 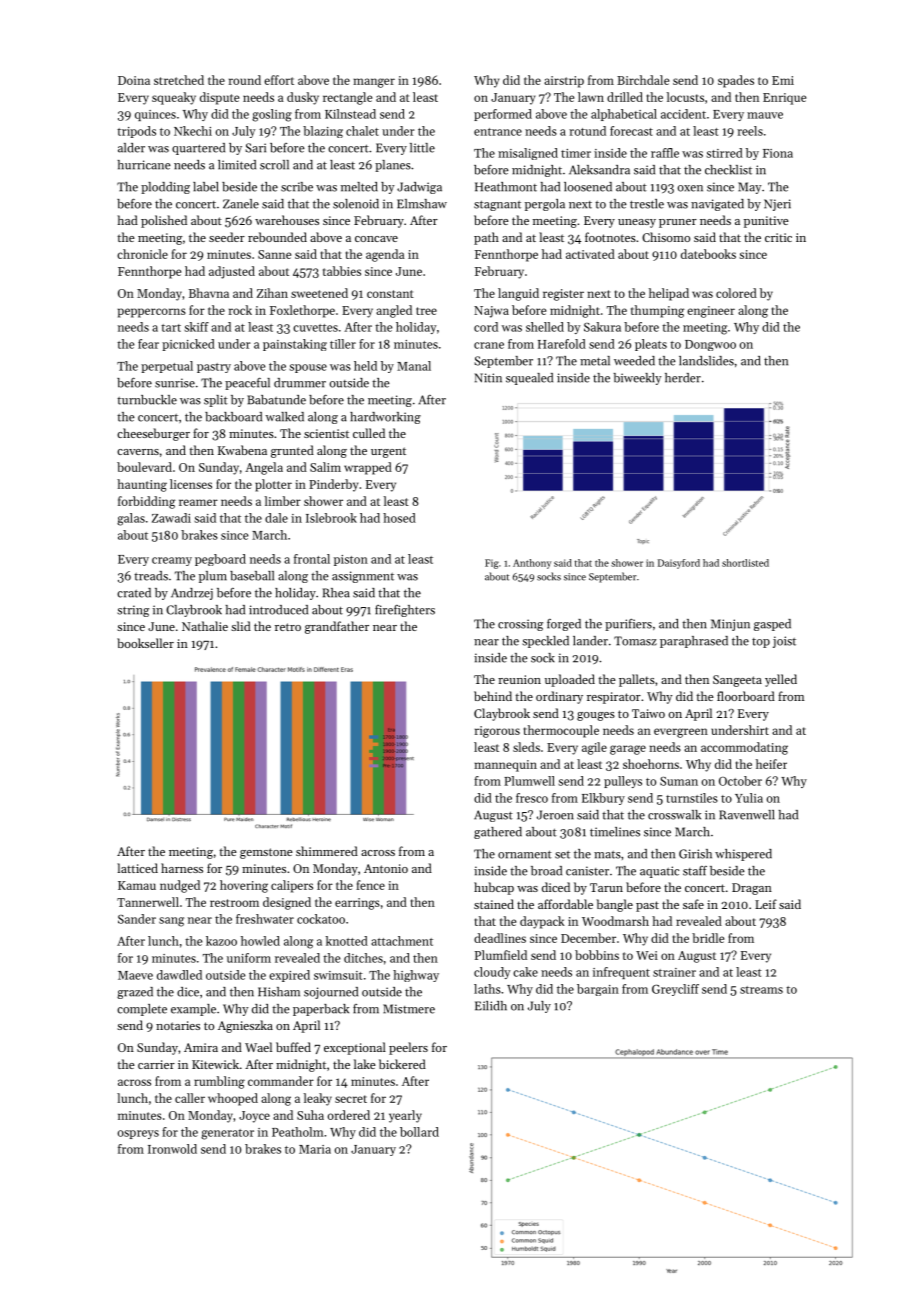 What do you see at coordinates (321, 1010) in the page?
I see `paperback` at bounding box center [321, 1010].
